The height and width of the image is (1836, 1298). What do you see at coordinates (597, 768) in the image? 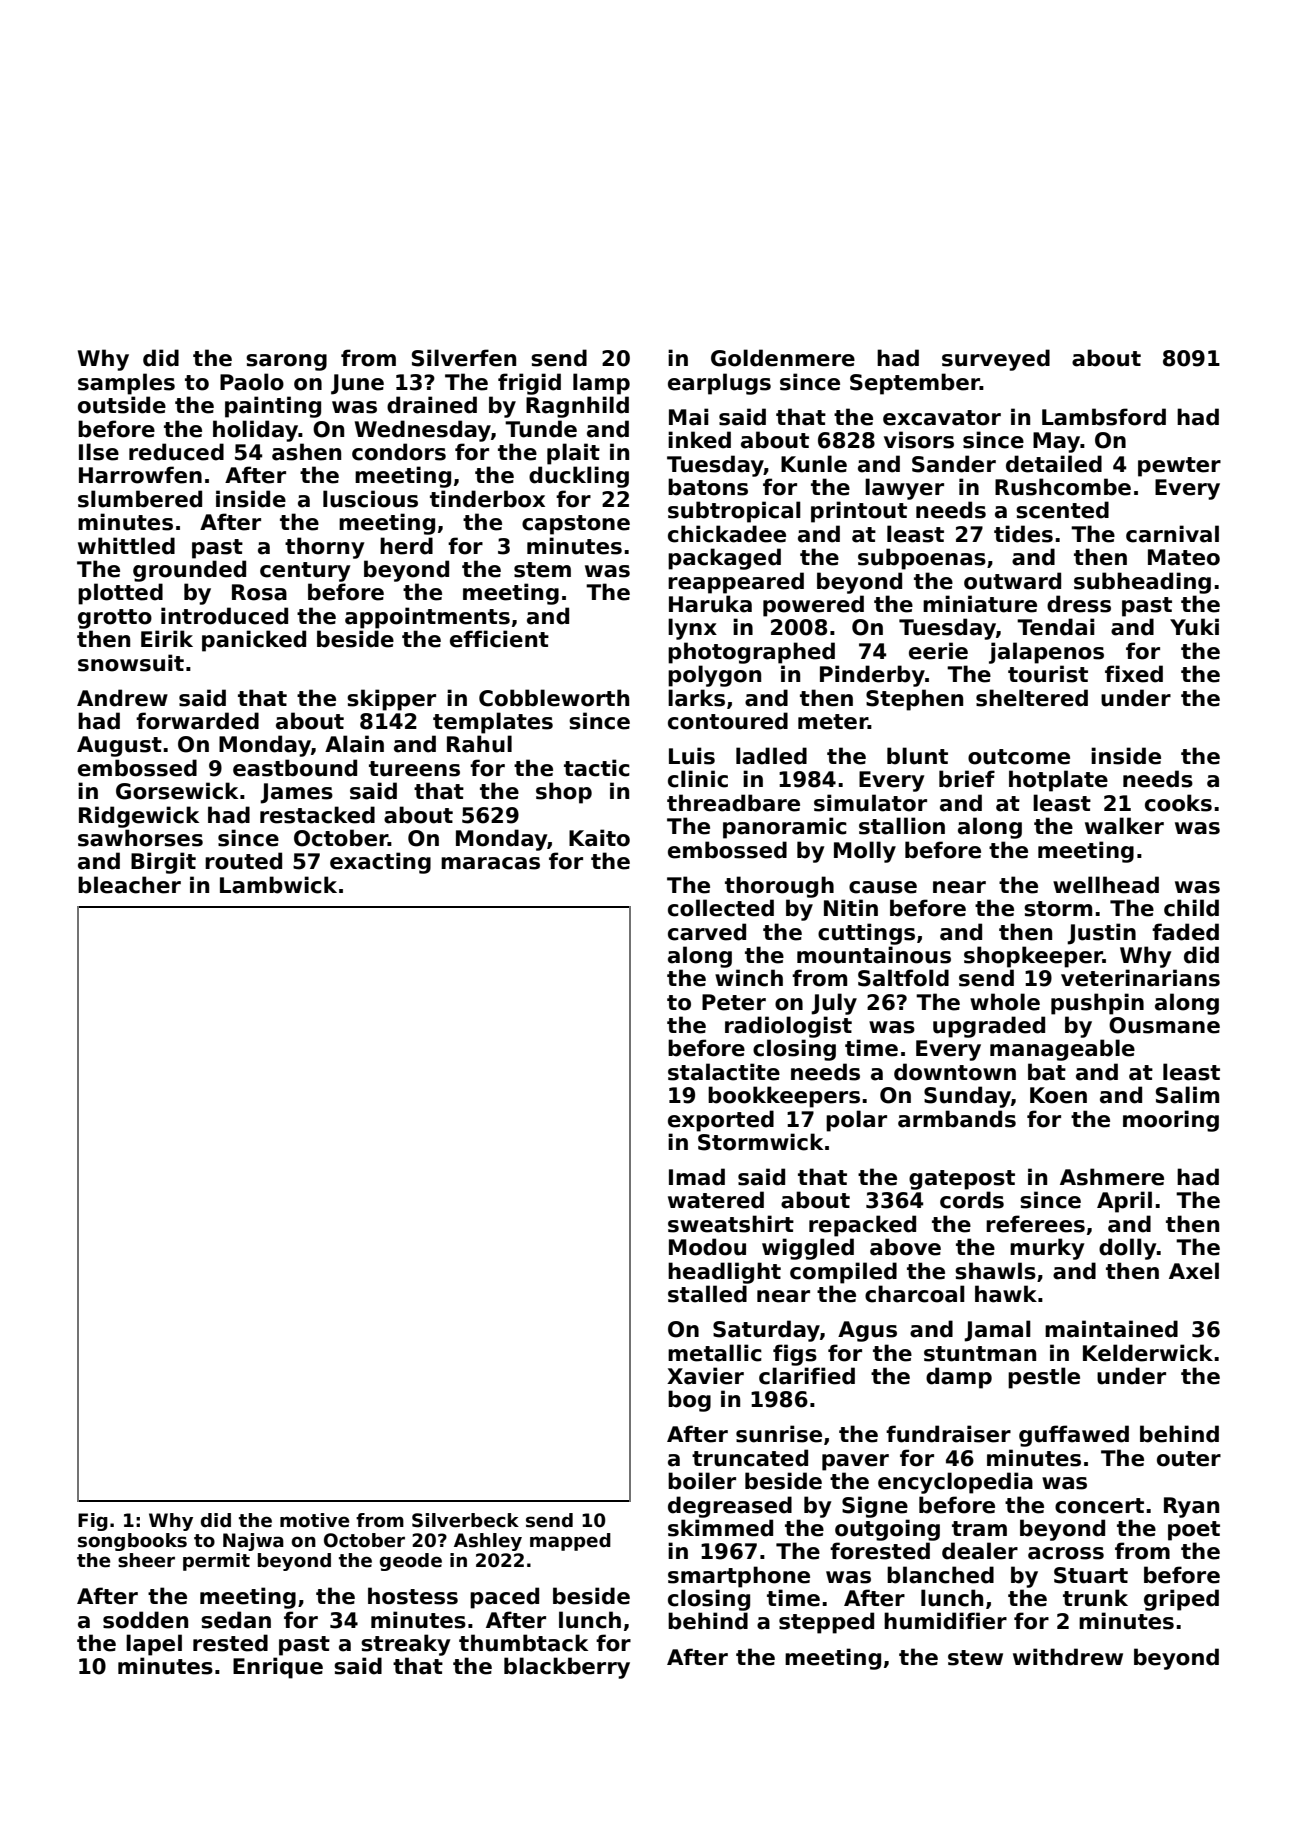
I see `tactic` at bounding box center [597, 768].
